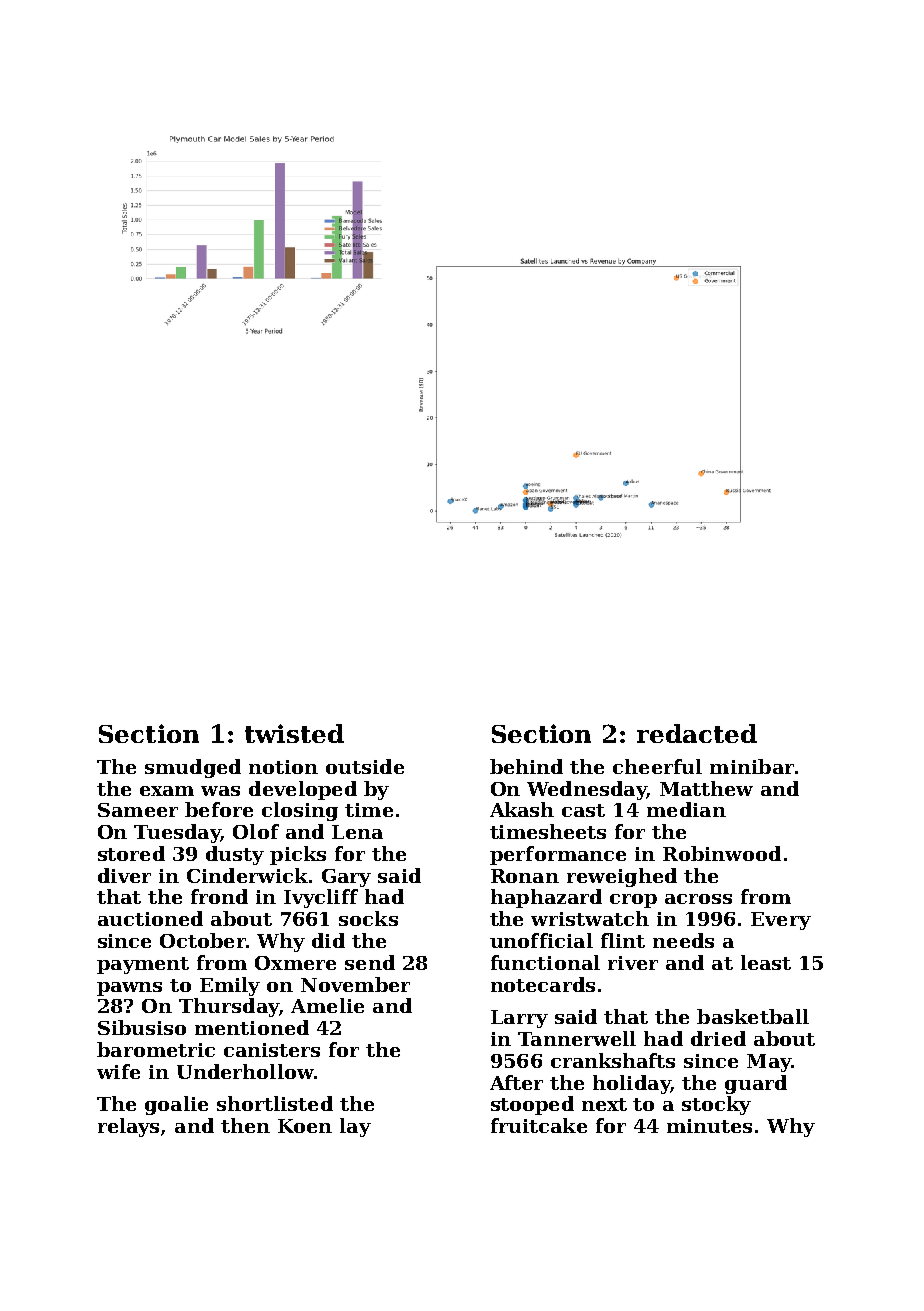 The image size is (924, 1311). What do you see at coordinates (131, 853) in the page?
I see `stored` at bounding box center [131, 853].
